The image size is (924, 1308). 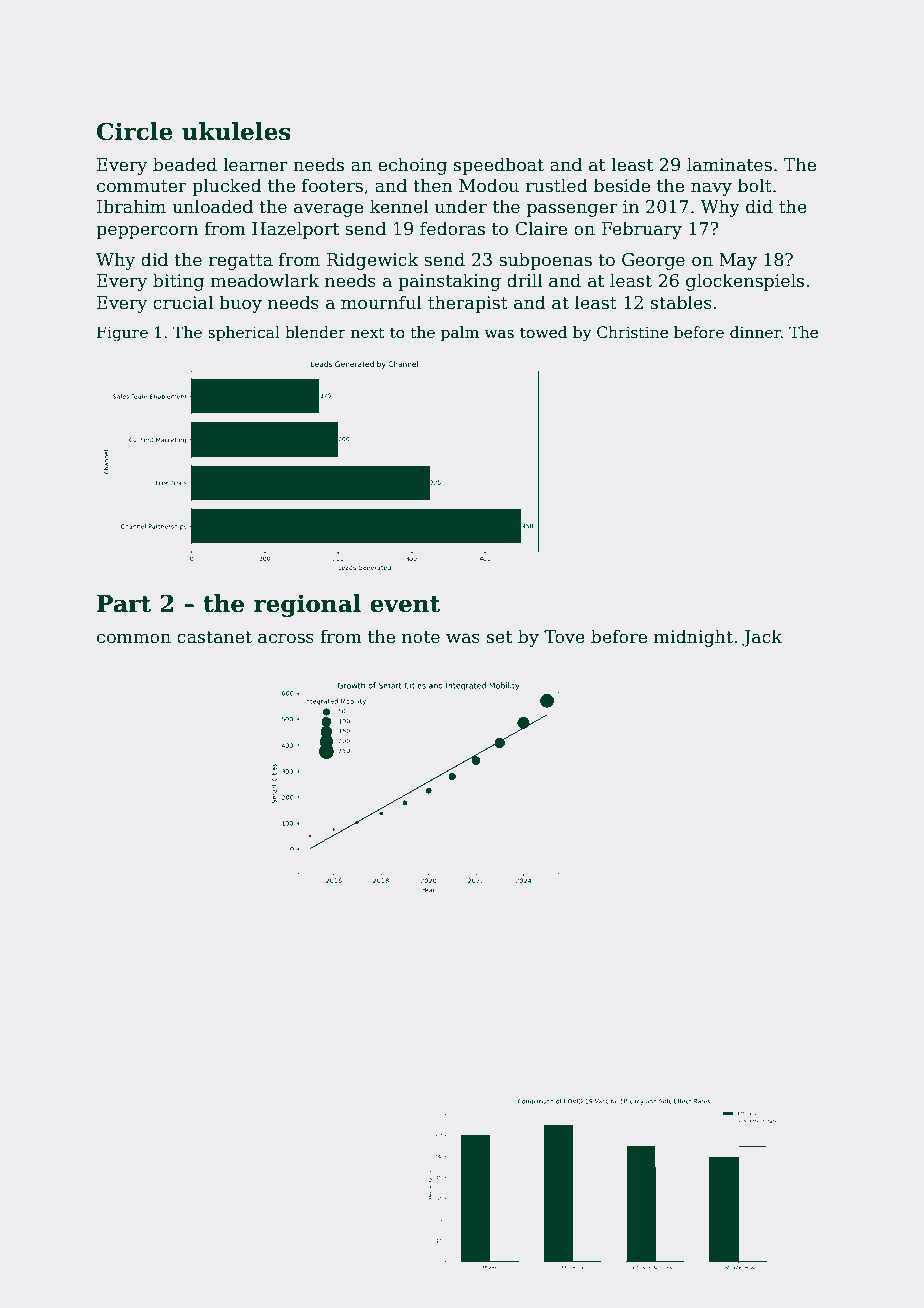 What do you see at coordinates (244, 333) in the screenshot?
I see `spherical` at bounding box center [244, 333].
